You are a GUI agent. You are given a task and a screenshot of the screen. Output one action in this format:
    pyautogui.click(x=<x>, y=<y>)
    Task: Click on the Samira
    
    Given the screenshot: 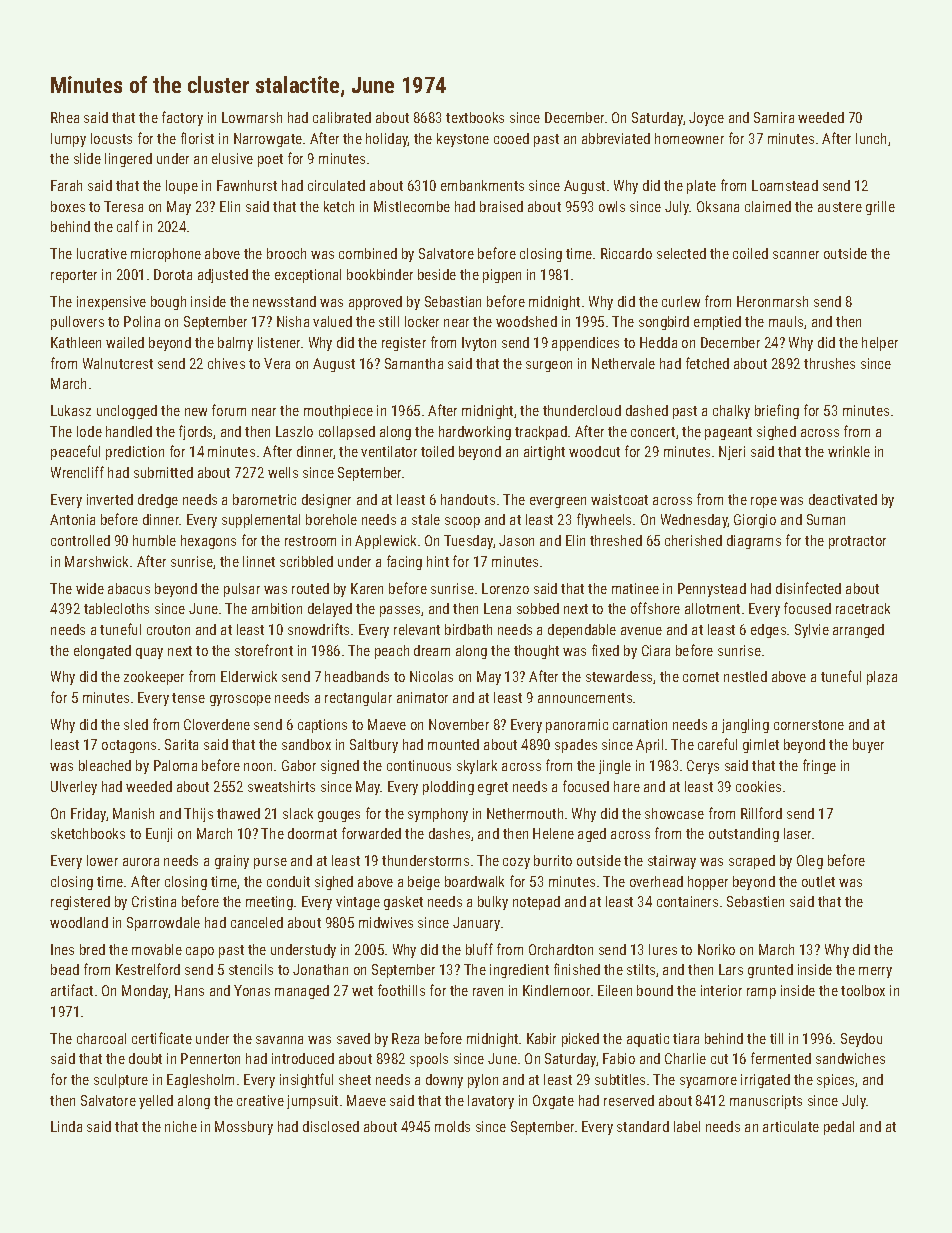 What is the action you would take?
    pyautogui.click(x=774, y=117)
